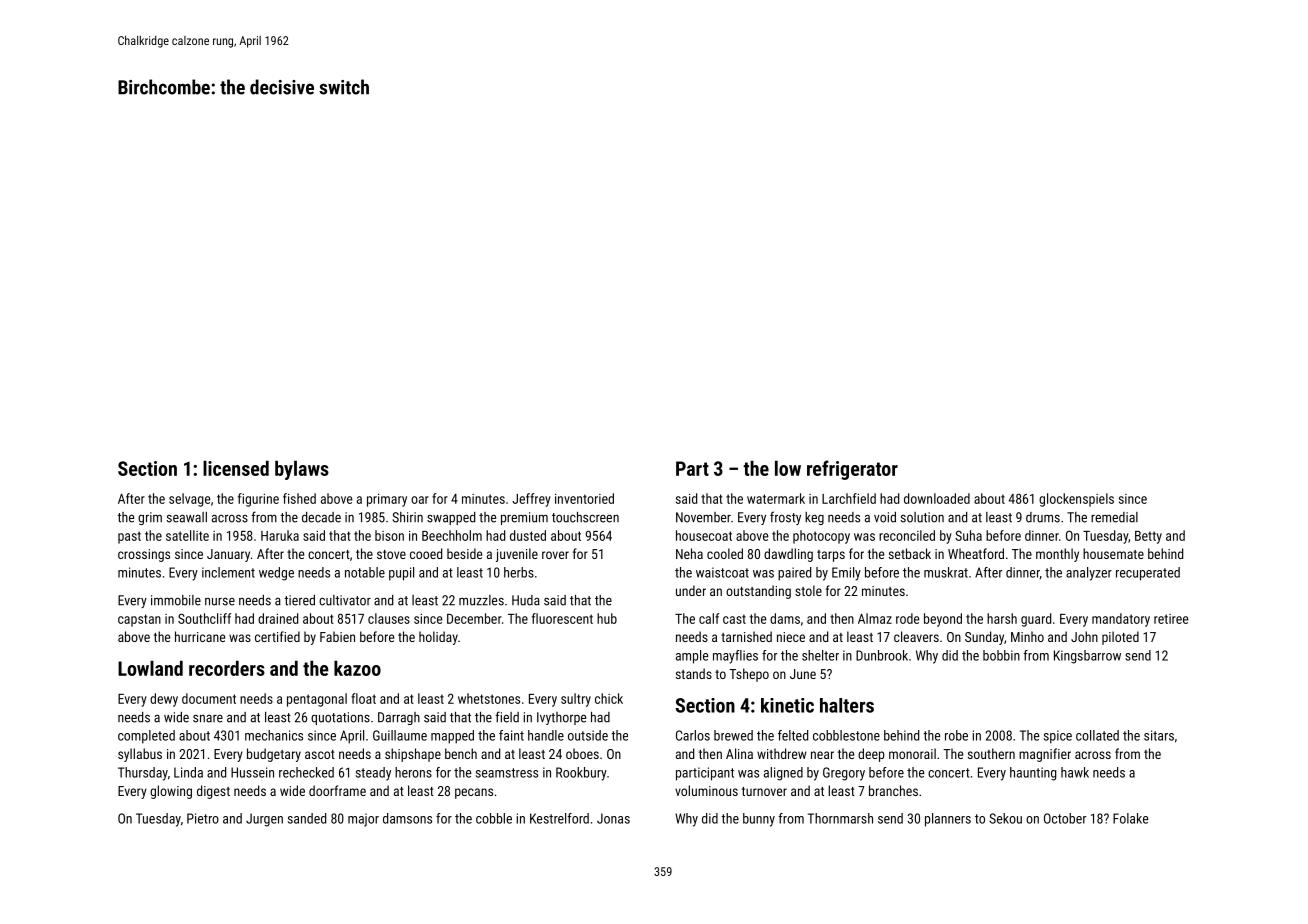 The width and height of the page is (1308, 924). What do you see at coordinates (200, 636) in the page?
I see `hurricane` at bounding box center [200, 636].
